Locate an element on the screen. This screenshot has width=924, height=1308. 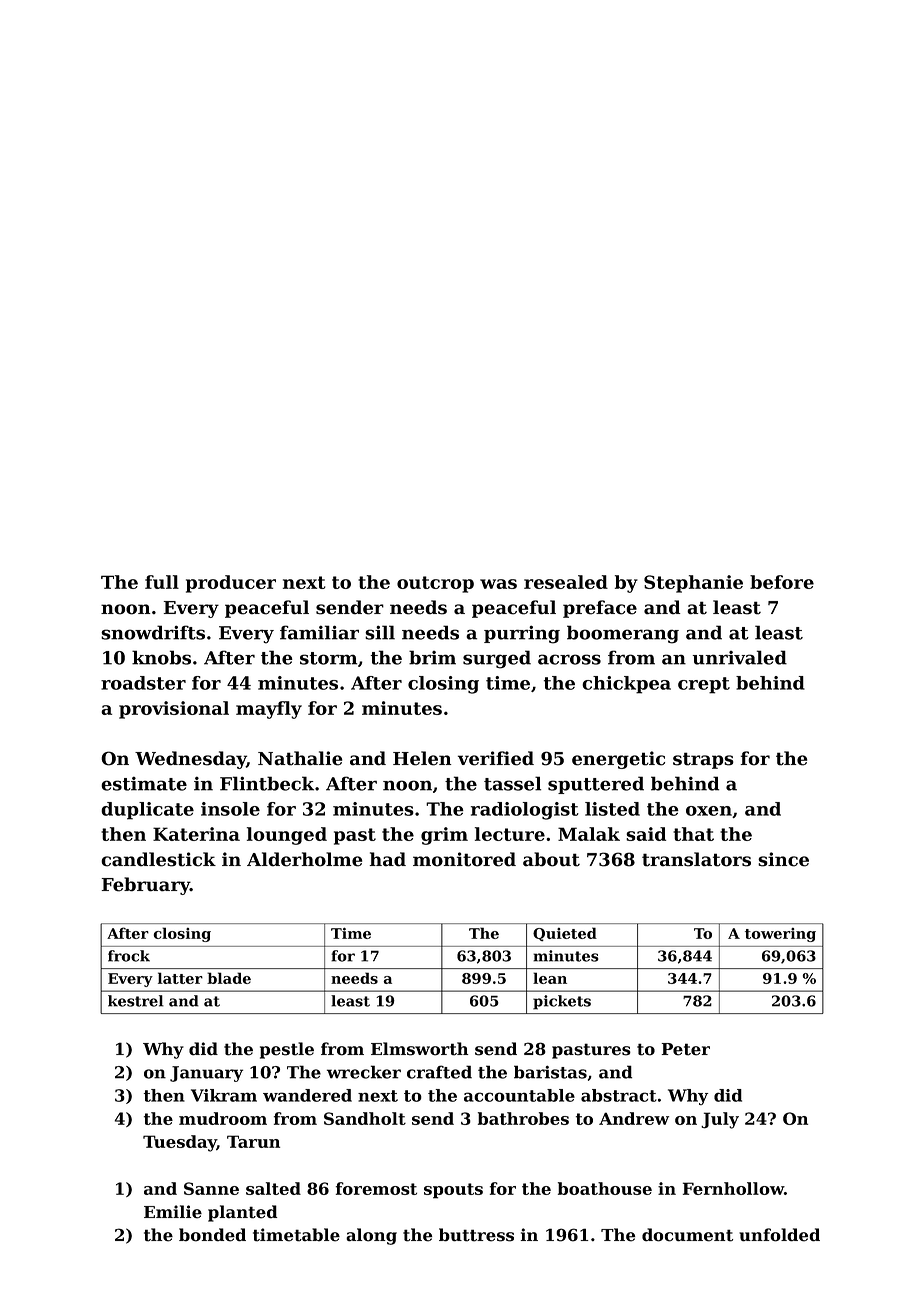
full is located at coordinates (162, 582).
